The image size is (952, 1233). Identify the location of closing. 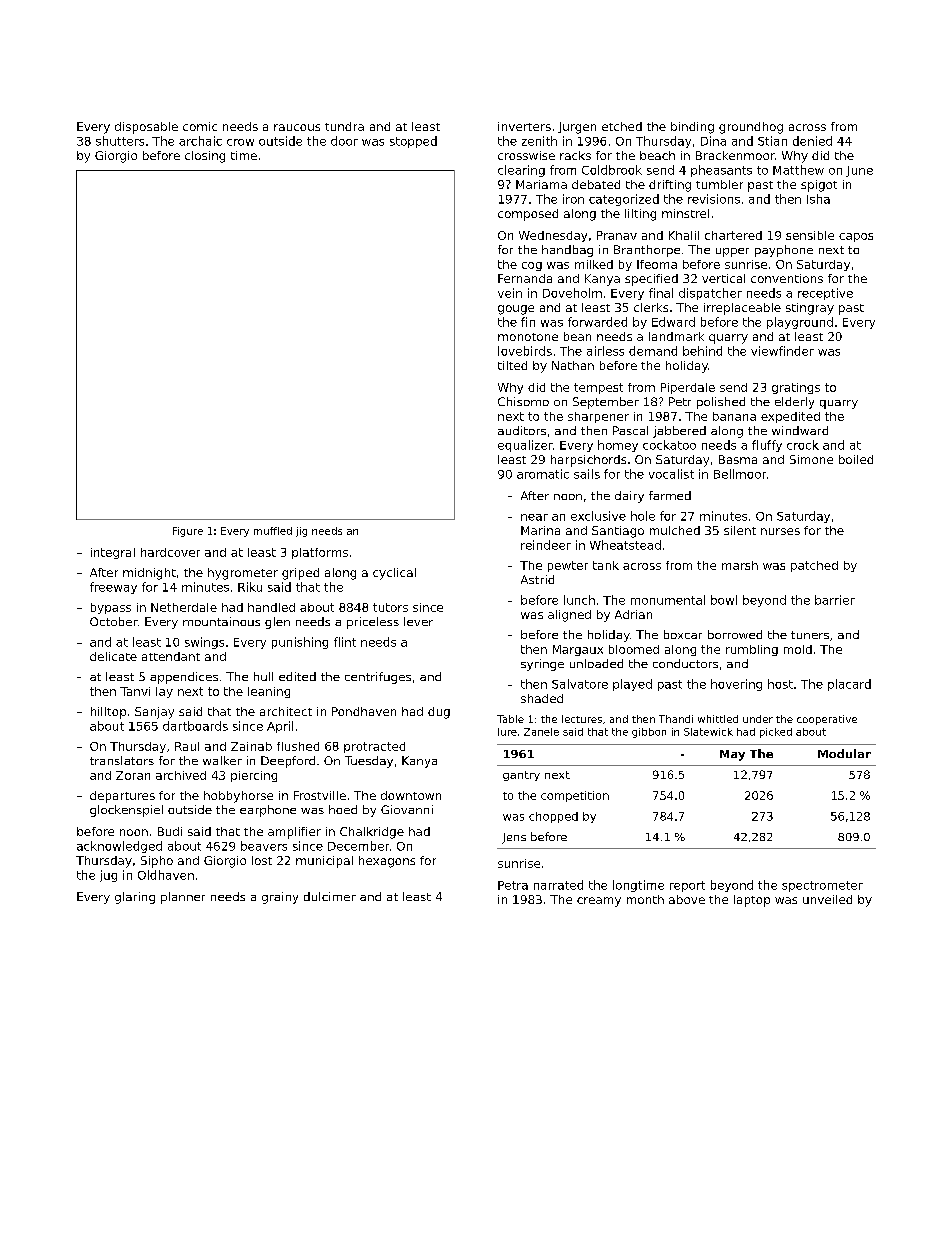
(205, 157).
